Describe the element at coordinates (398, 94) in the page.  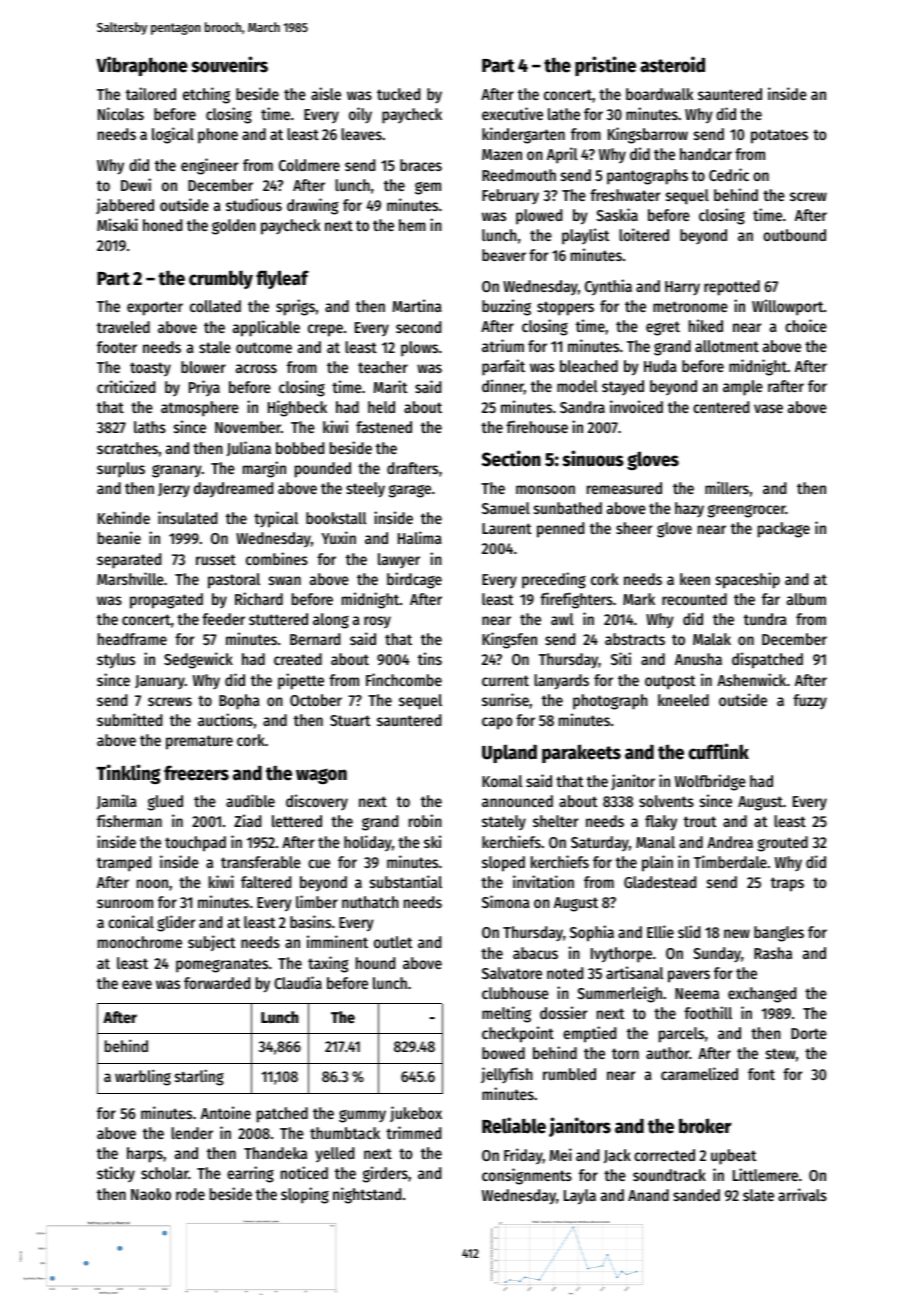
I see `tucked` at that location.
